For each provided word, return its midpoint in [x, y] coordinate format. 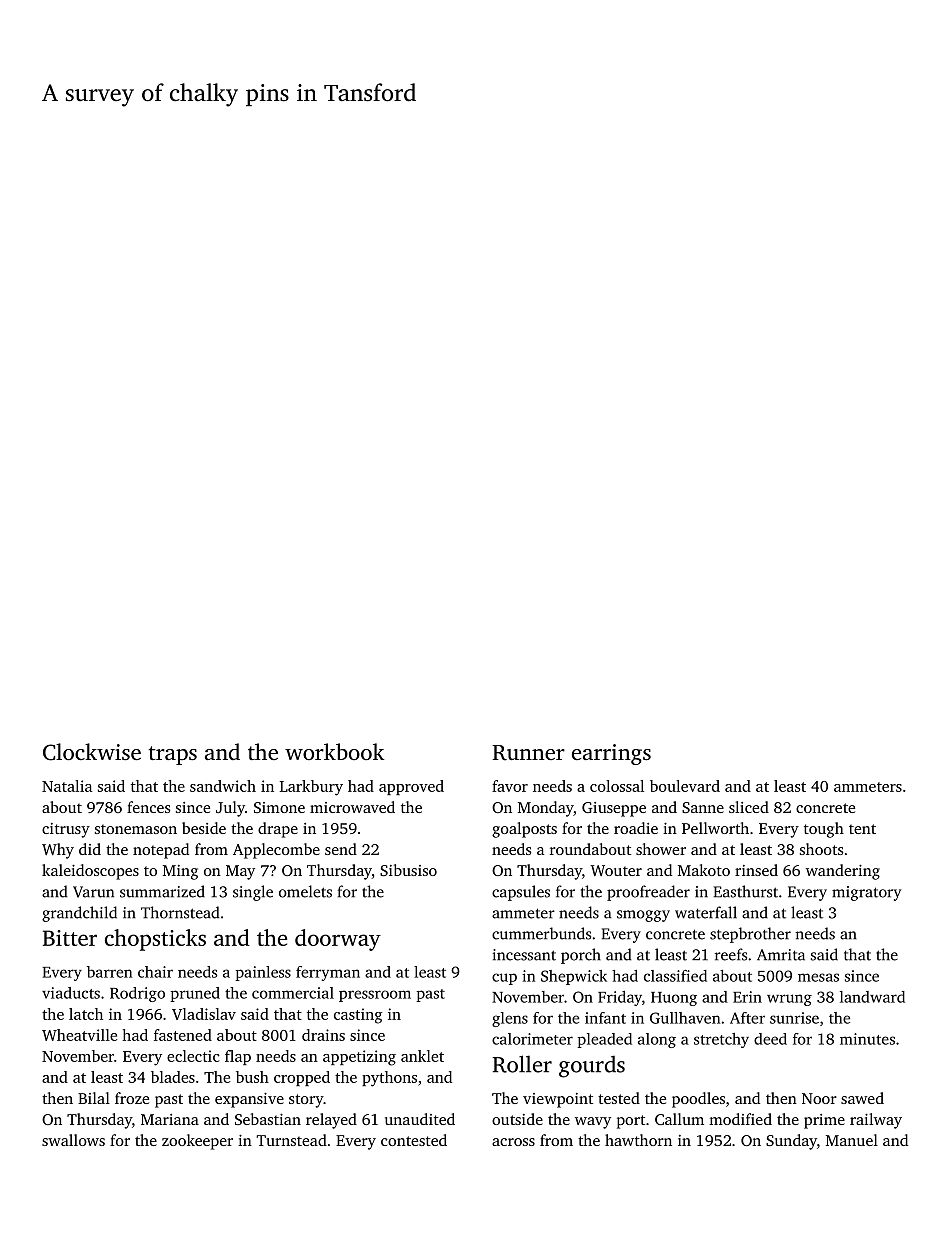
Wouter [616, 870]
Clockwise [92, 752]
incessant [524, 955]
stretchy [721, 1040]
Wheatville [79, 1035]
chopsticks [155, 940]
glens [510, 1019]
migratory [866, 893]
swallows [73, 1140]
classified [675, 976]
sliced [749, 807]
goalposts [524, 830]
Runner [528, 753]
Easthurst [746, 891]
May [240, 872]
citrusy [66, 830]
